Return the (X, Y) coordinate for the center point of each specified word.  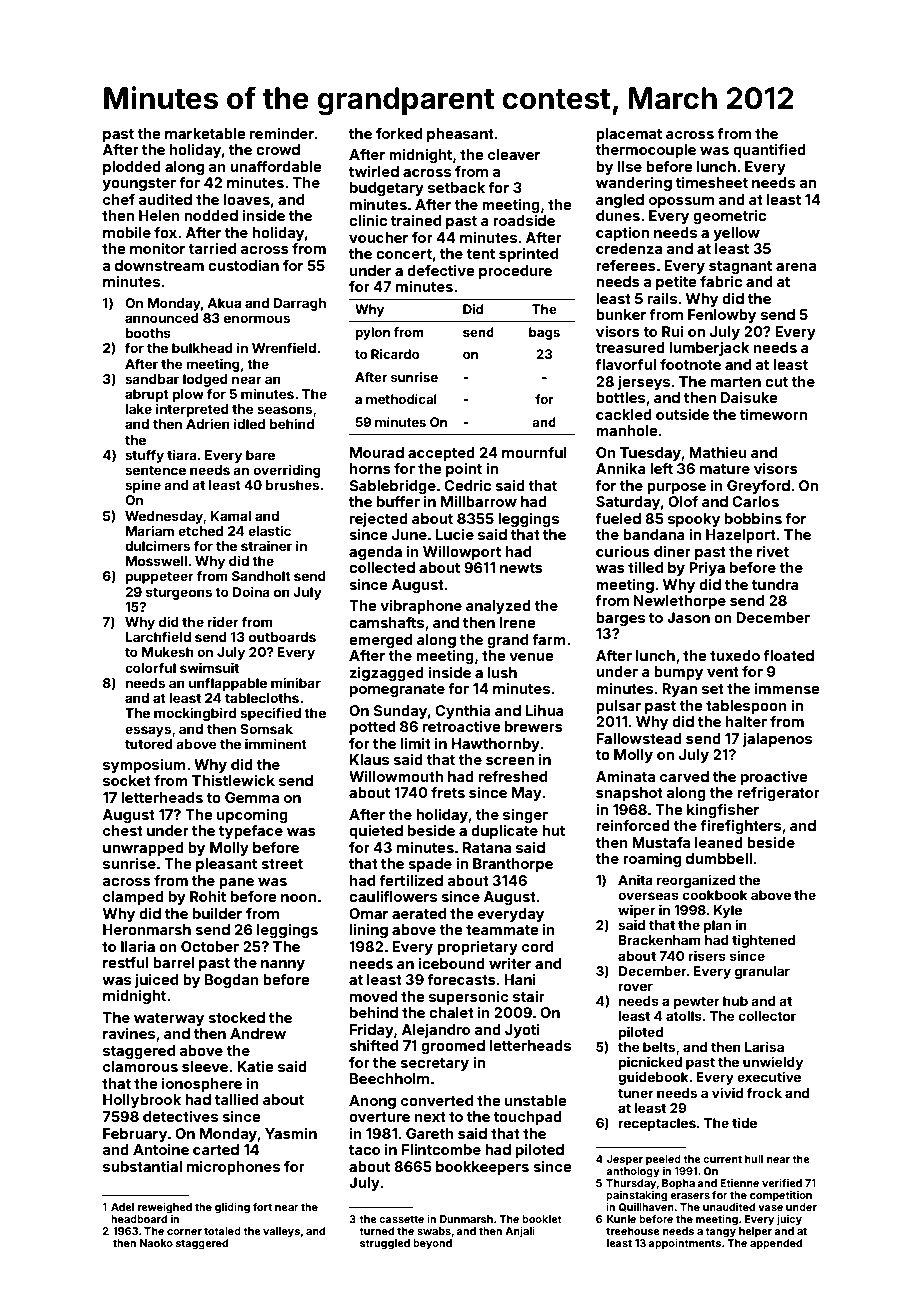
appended (776, 1244)
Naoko (156, 1243)
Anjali (520, 1232)
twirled (374, 171)
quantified (769, 150)
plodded (132, 168)
